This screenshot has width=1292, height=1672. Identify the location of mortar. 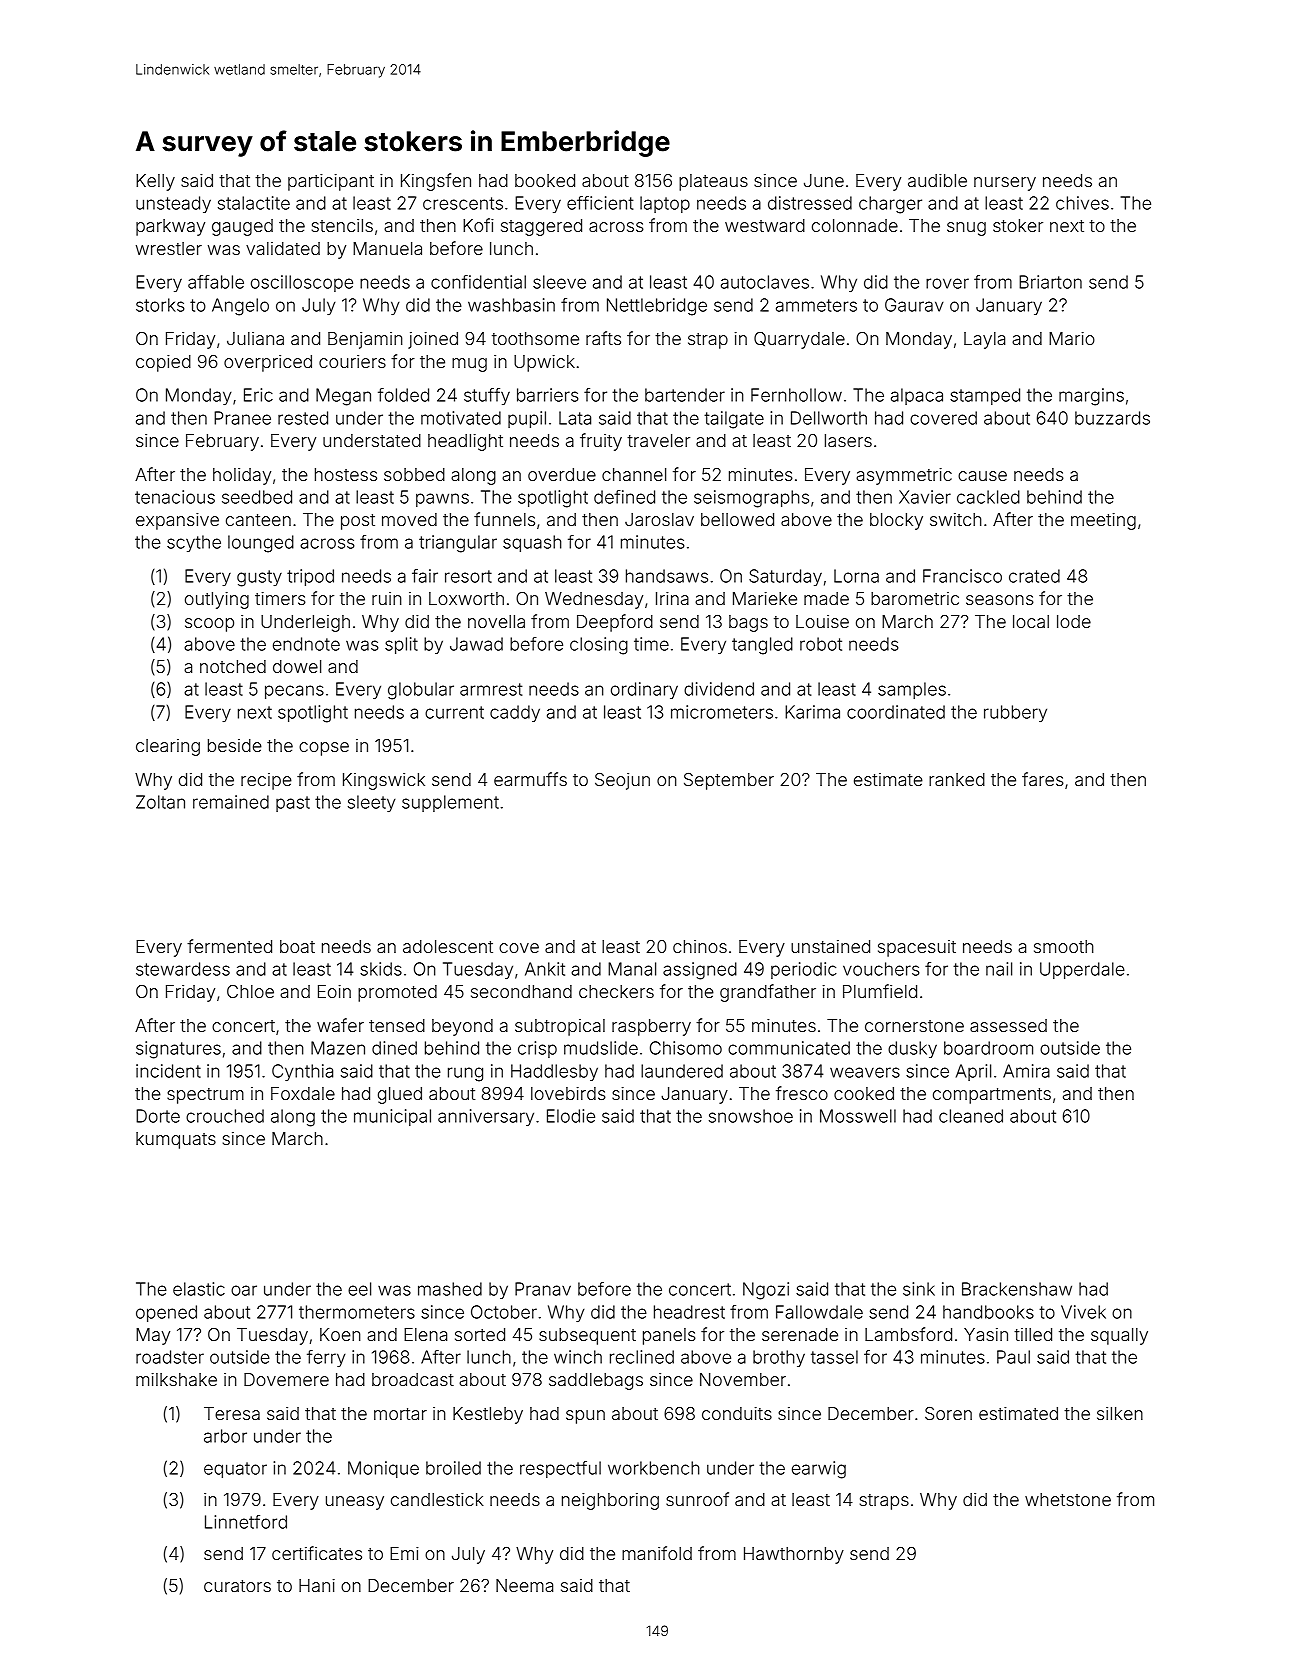
(400, 1414).
